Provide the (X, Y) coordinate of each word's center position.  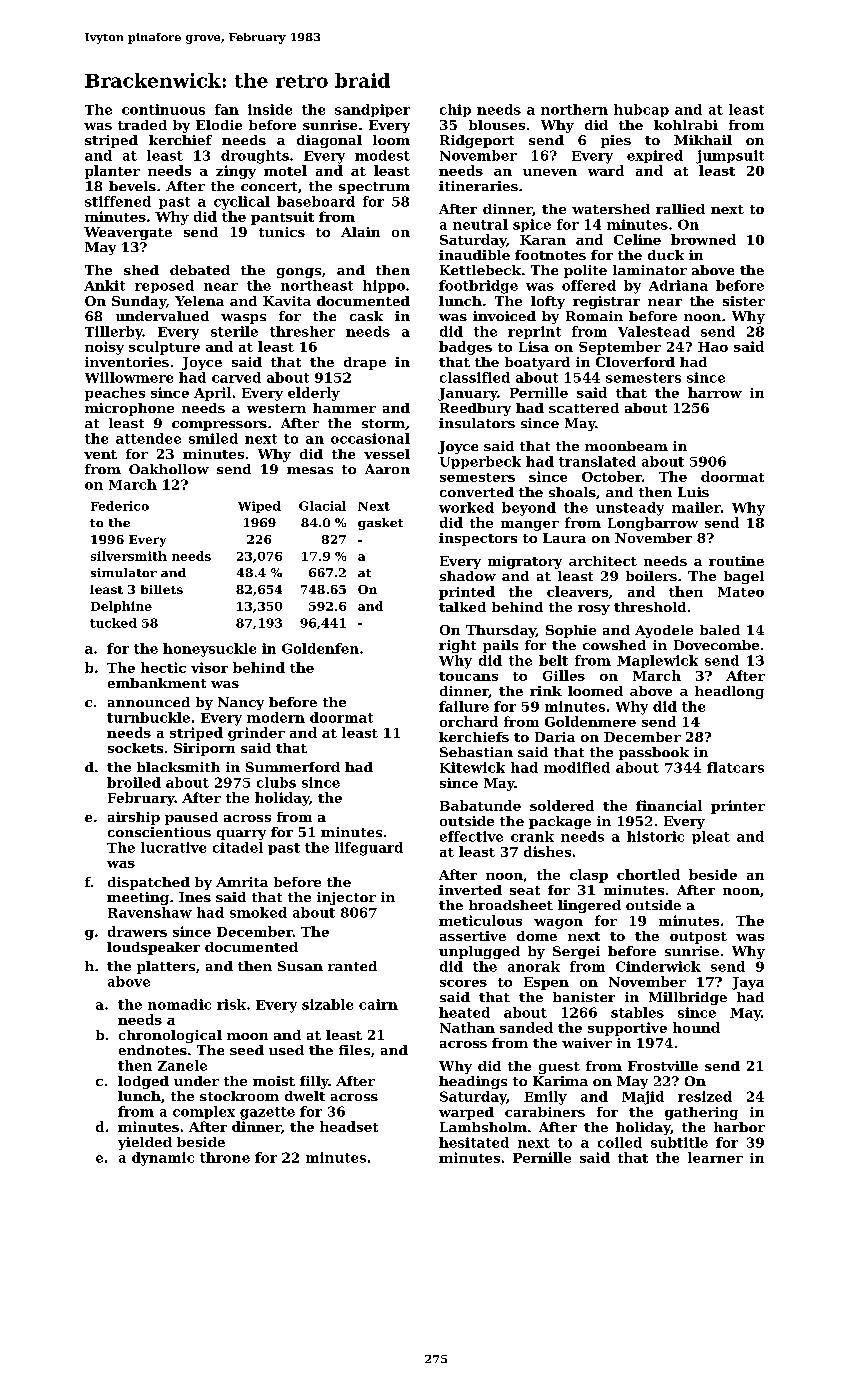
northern (574, 109)
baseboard (316, 201)
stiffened (118, 201)
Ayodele (664, 631)
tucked (113, 623)
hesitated (474, 1142)
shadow (468, 576)
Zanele (182, 1065)
